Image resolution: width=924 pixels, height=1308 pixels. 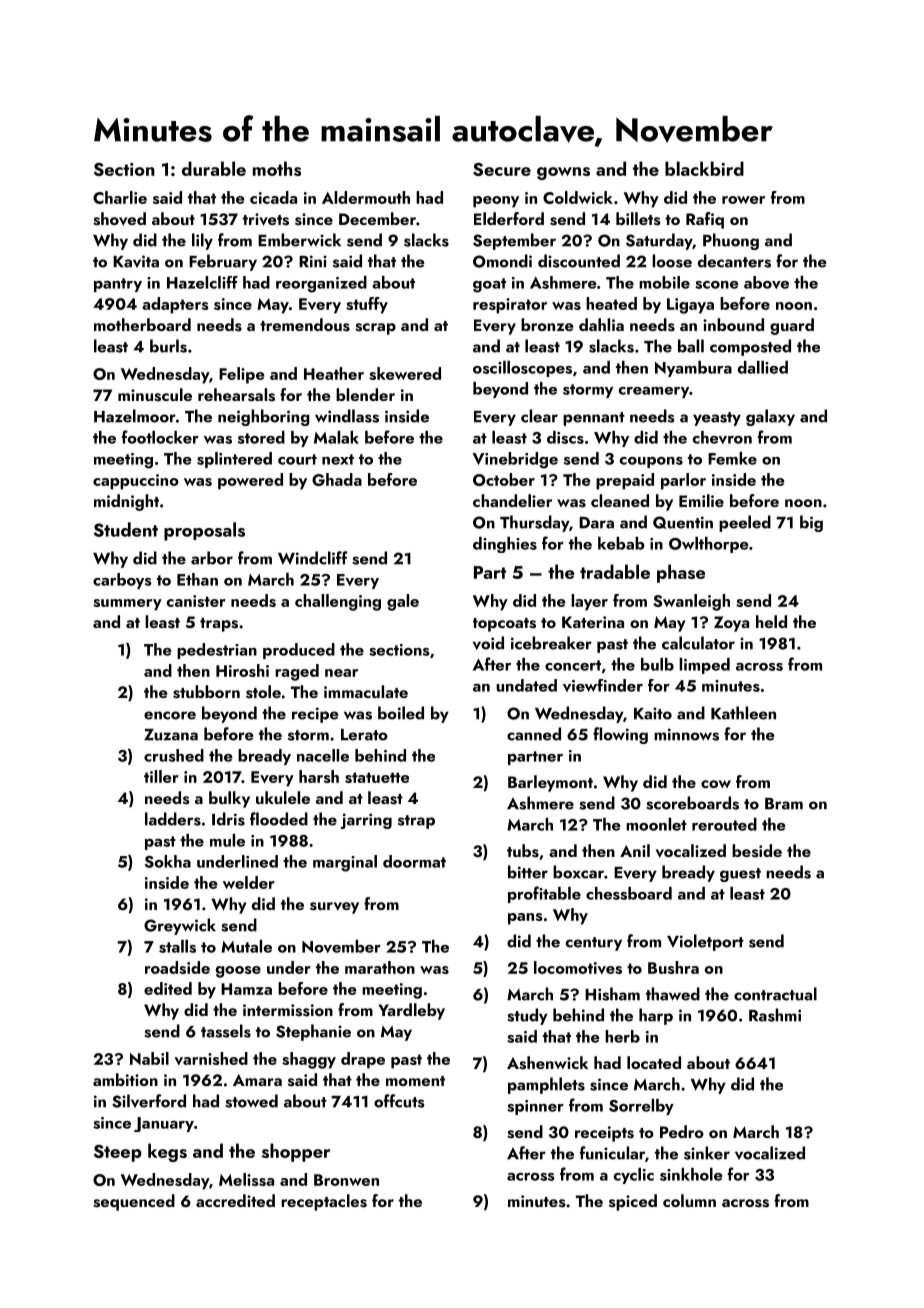 What do you see at coordinates (277, 168) in the screenshot?
I see `moths` at bounding box center [277, 168].
